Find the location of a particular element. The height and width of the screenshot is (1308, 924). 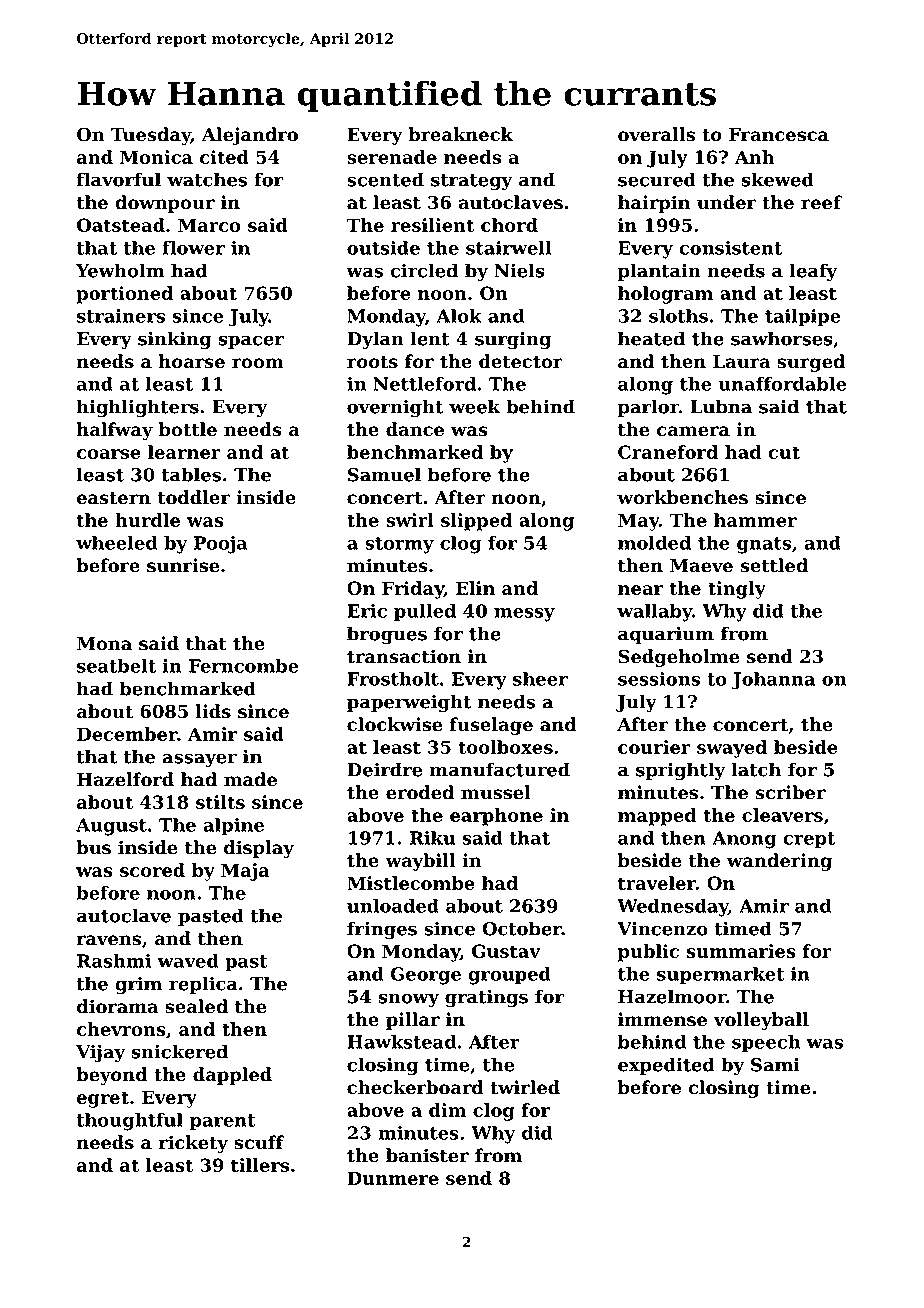

dappled is located at coordinates (232, 1076).
